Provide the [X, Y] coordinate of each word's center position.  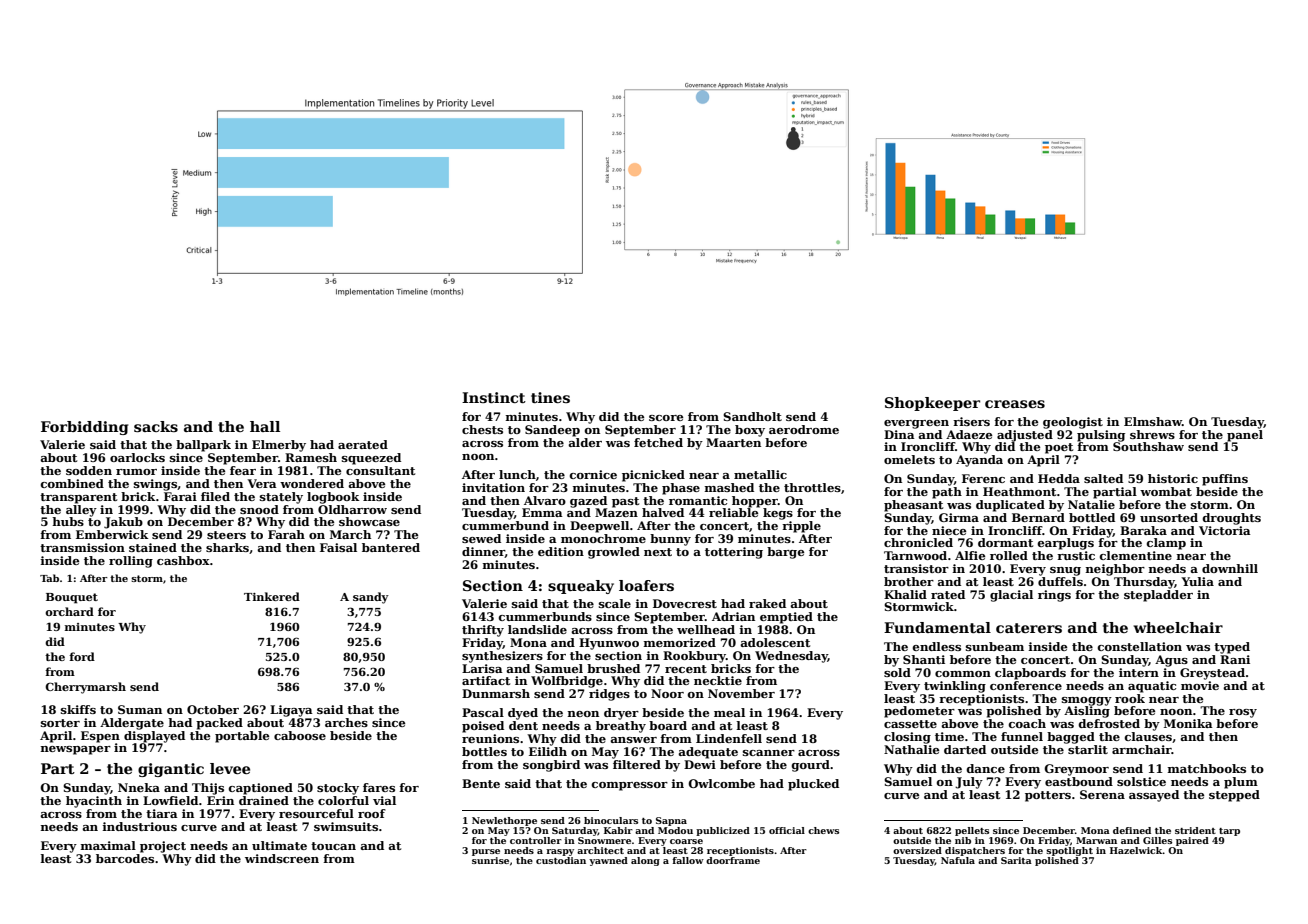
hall [265, 426]
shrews [1152, 434]
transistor [916, 568]
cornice [593, 474]
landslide [537, 629]
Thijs [208, 789]
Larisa [482, 668]
